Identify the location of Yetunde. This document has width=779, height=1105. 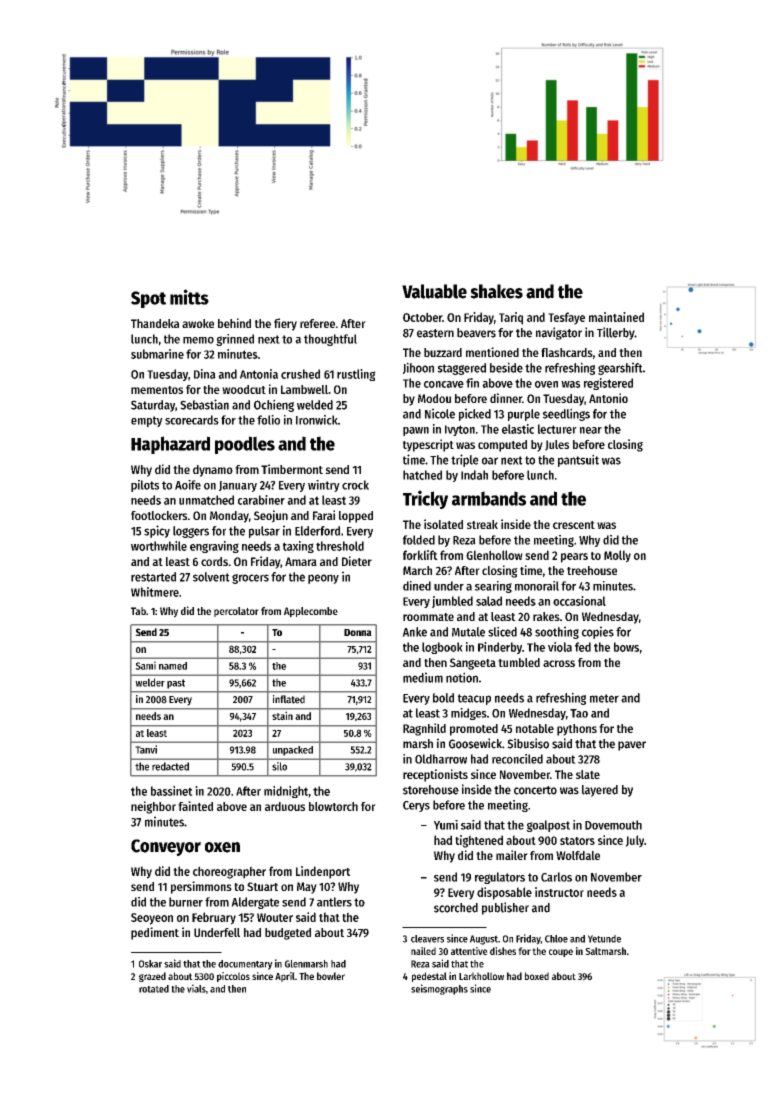
(604, 939).
